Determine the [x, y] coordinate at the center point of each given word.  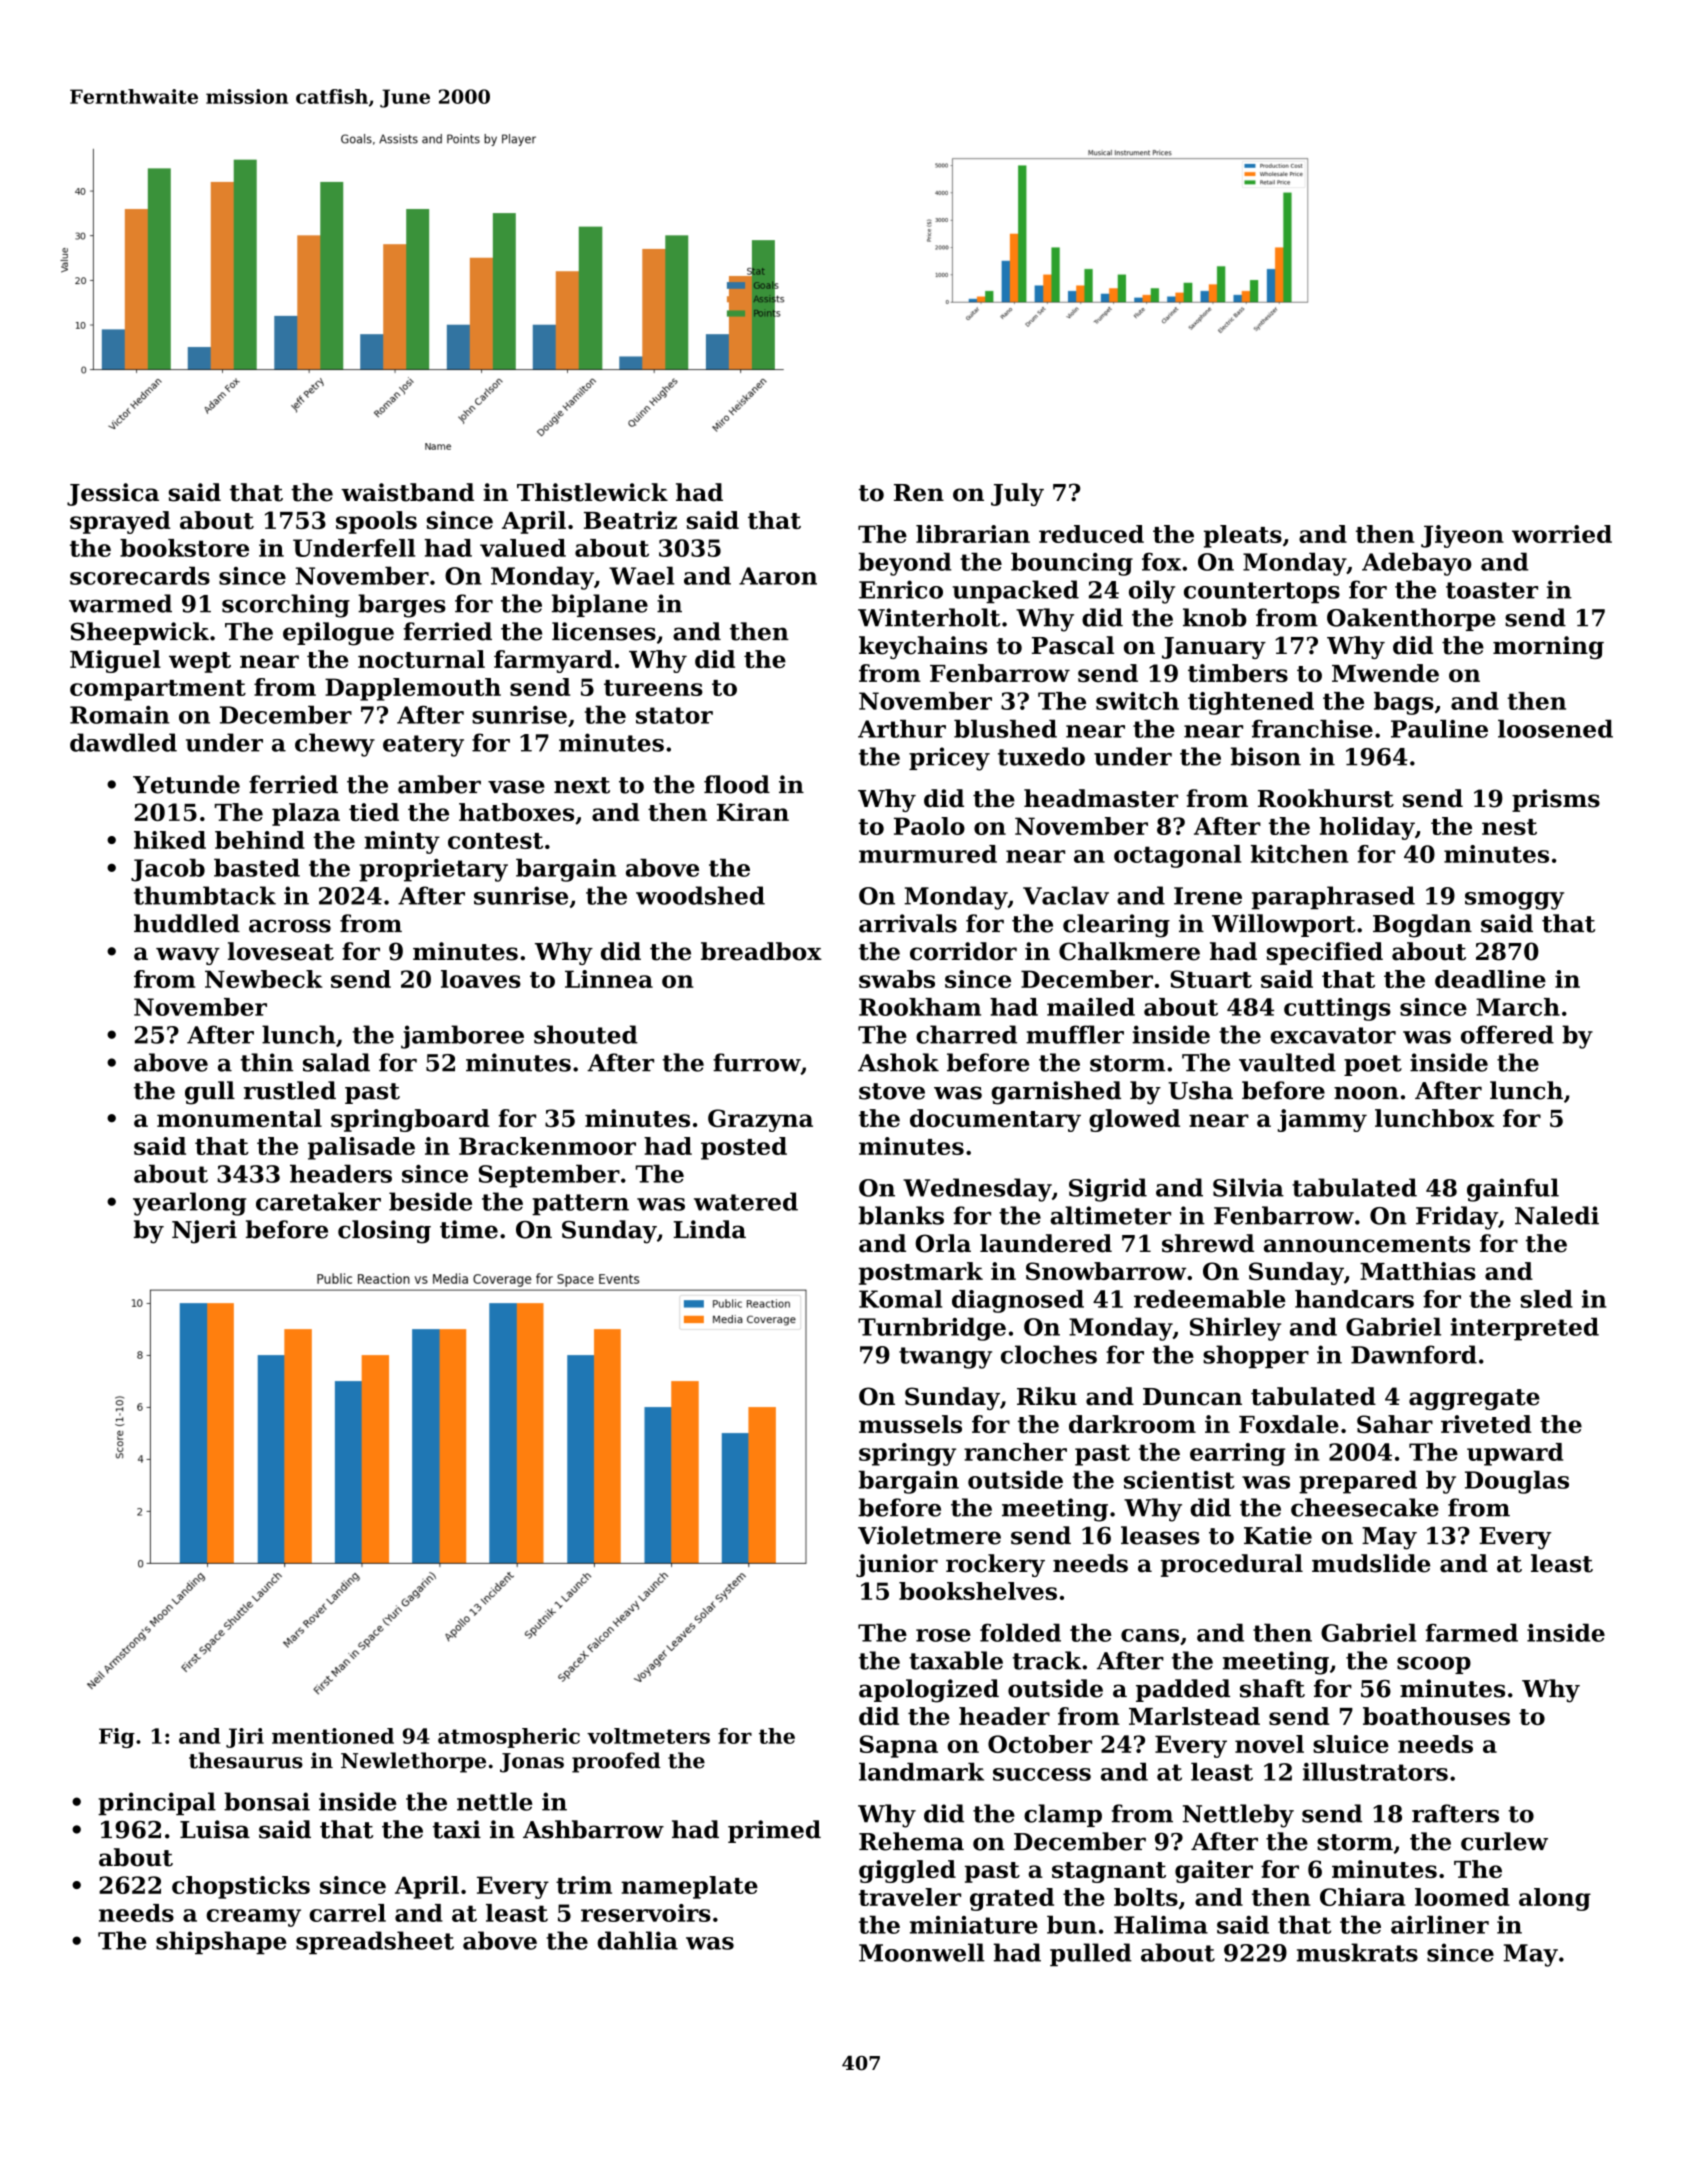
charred [966, 1034]
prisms [1556, 800]
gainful [1513, 1190]
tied [374, 812]
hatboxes [516, 812]
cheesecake [1365, 1507]
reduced [1091, 534]
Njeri [204, 1232]
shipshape [221, 1942]
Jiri [245, 1738]
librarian [973, 534]
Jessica [113, 494]
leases [1160, 1535]
